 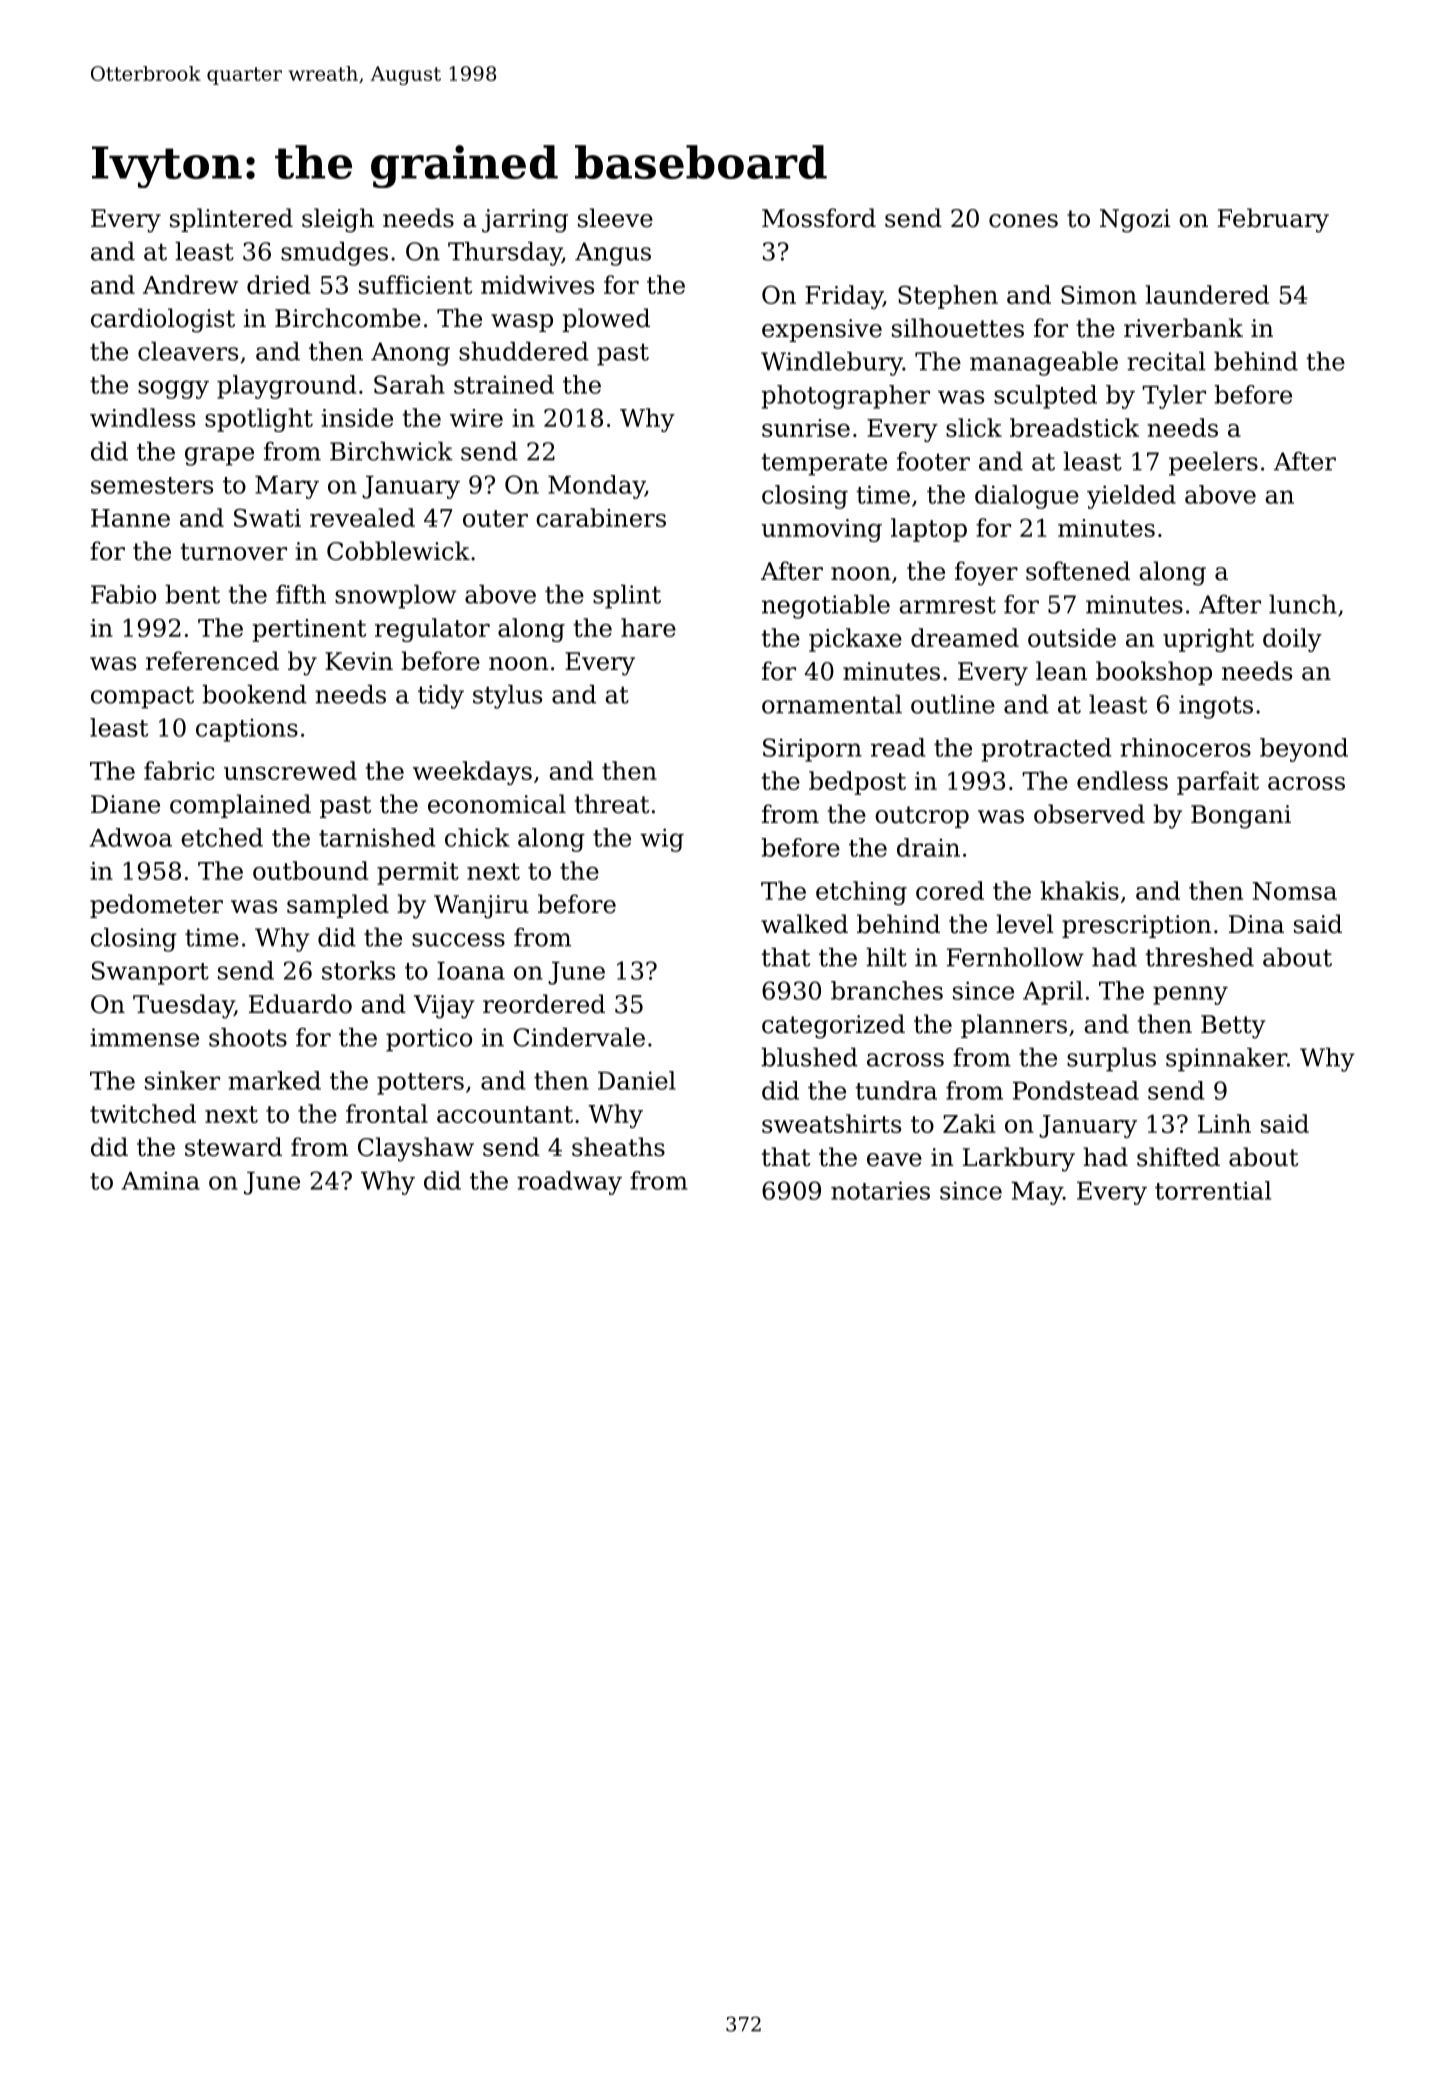 What do you see at coordinates (160, 1180) in the screenshot?
I see `Amina` at bounding box center [160, 1180].
